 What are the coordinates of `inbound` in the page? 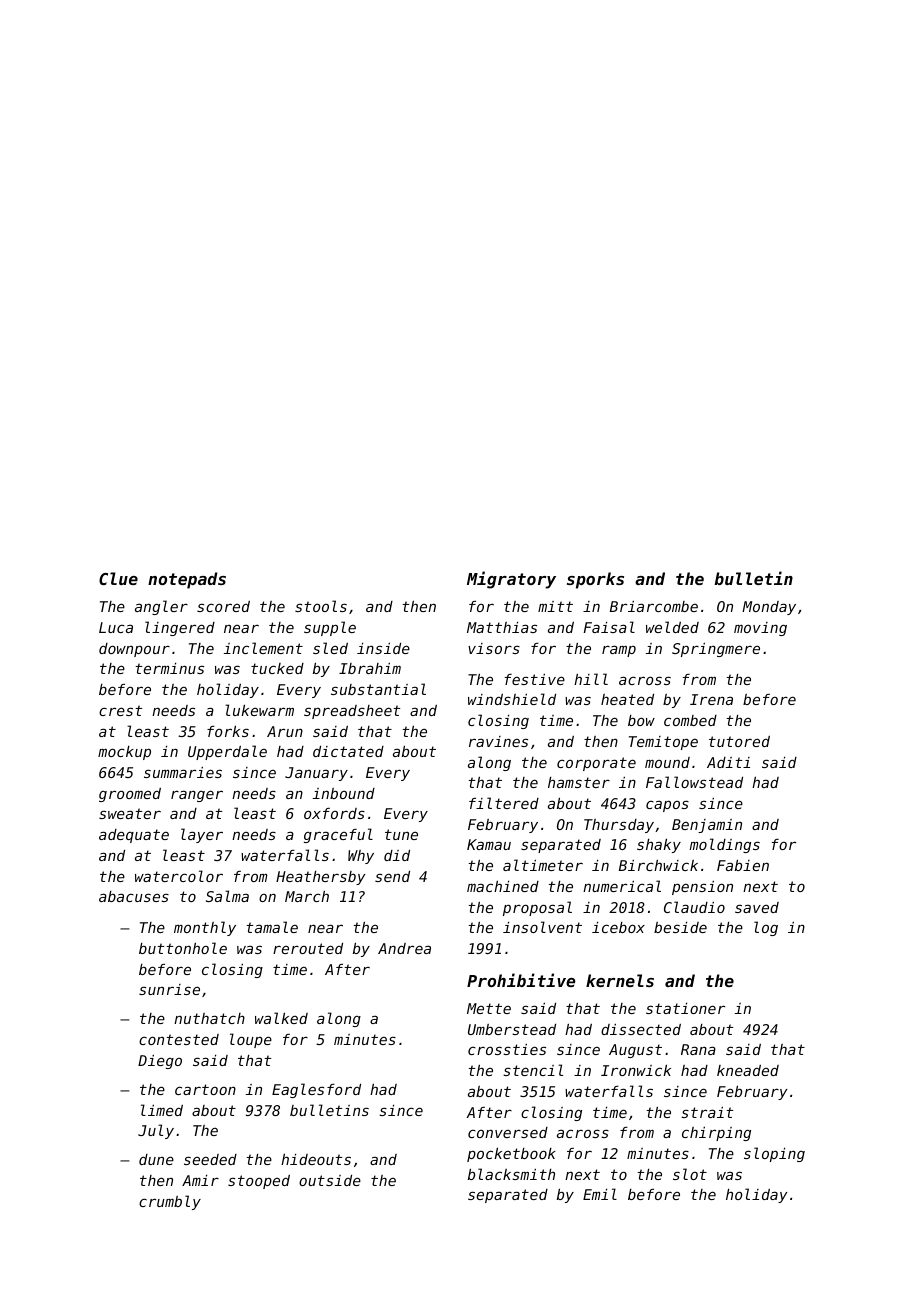 It's located at (344, 793).
